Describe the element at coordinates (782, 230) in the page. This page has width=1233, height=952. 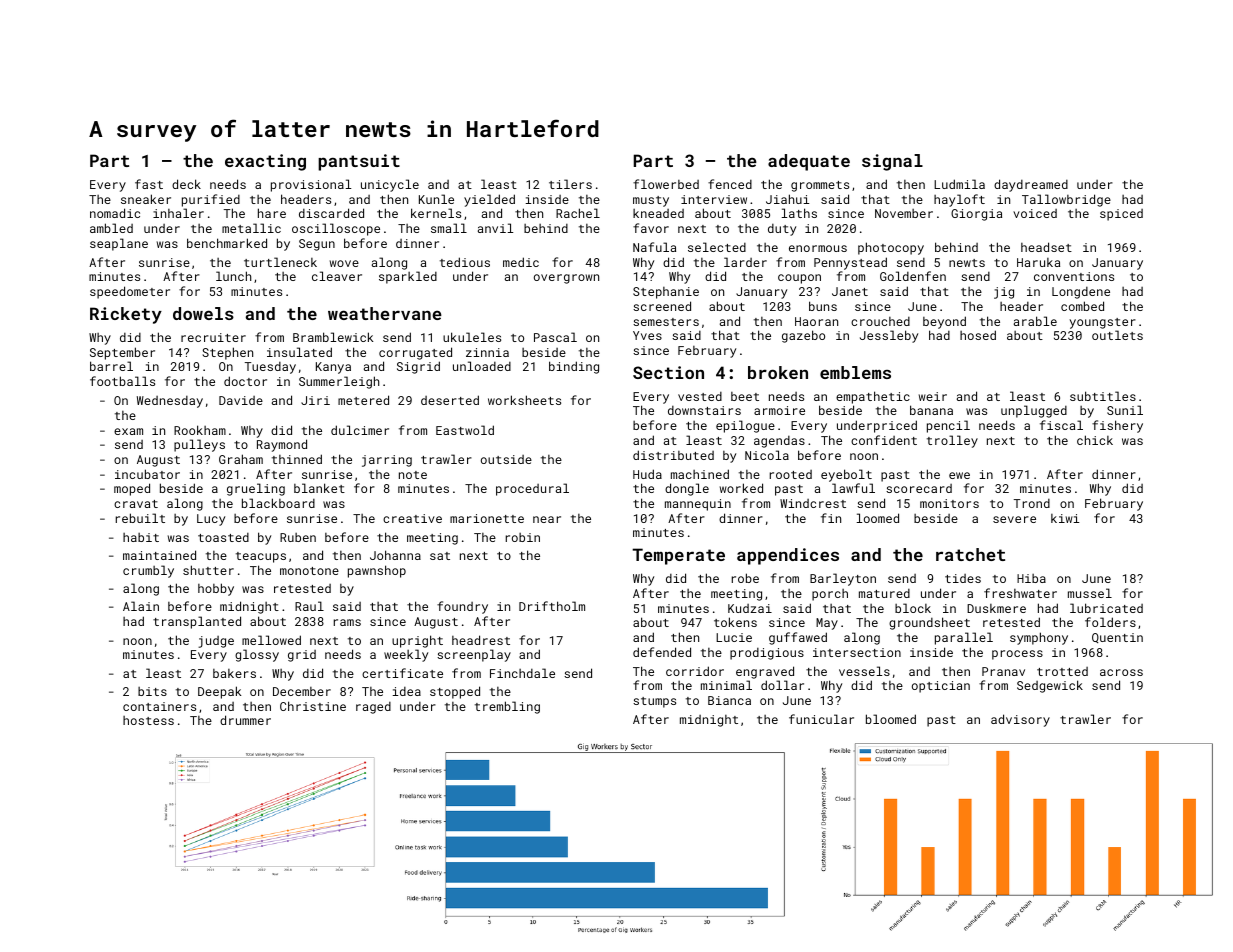
I see `duty` at that location.
